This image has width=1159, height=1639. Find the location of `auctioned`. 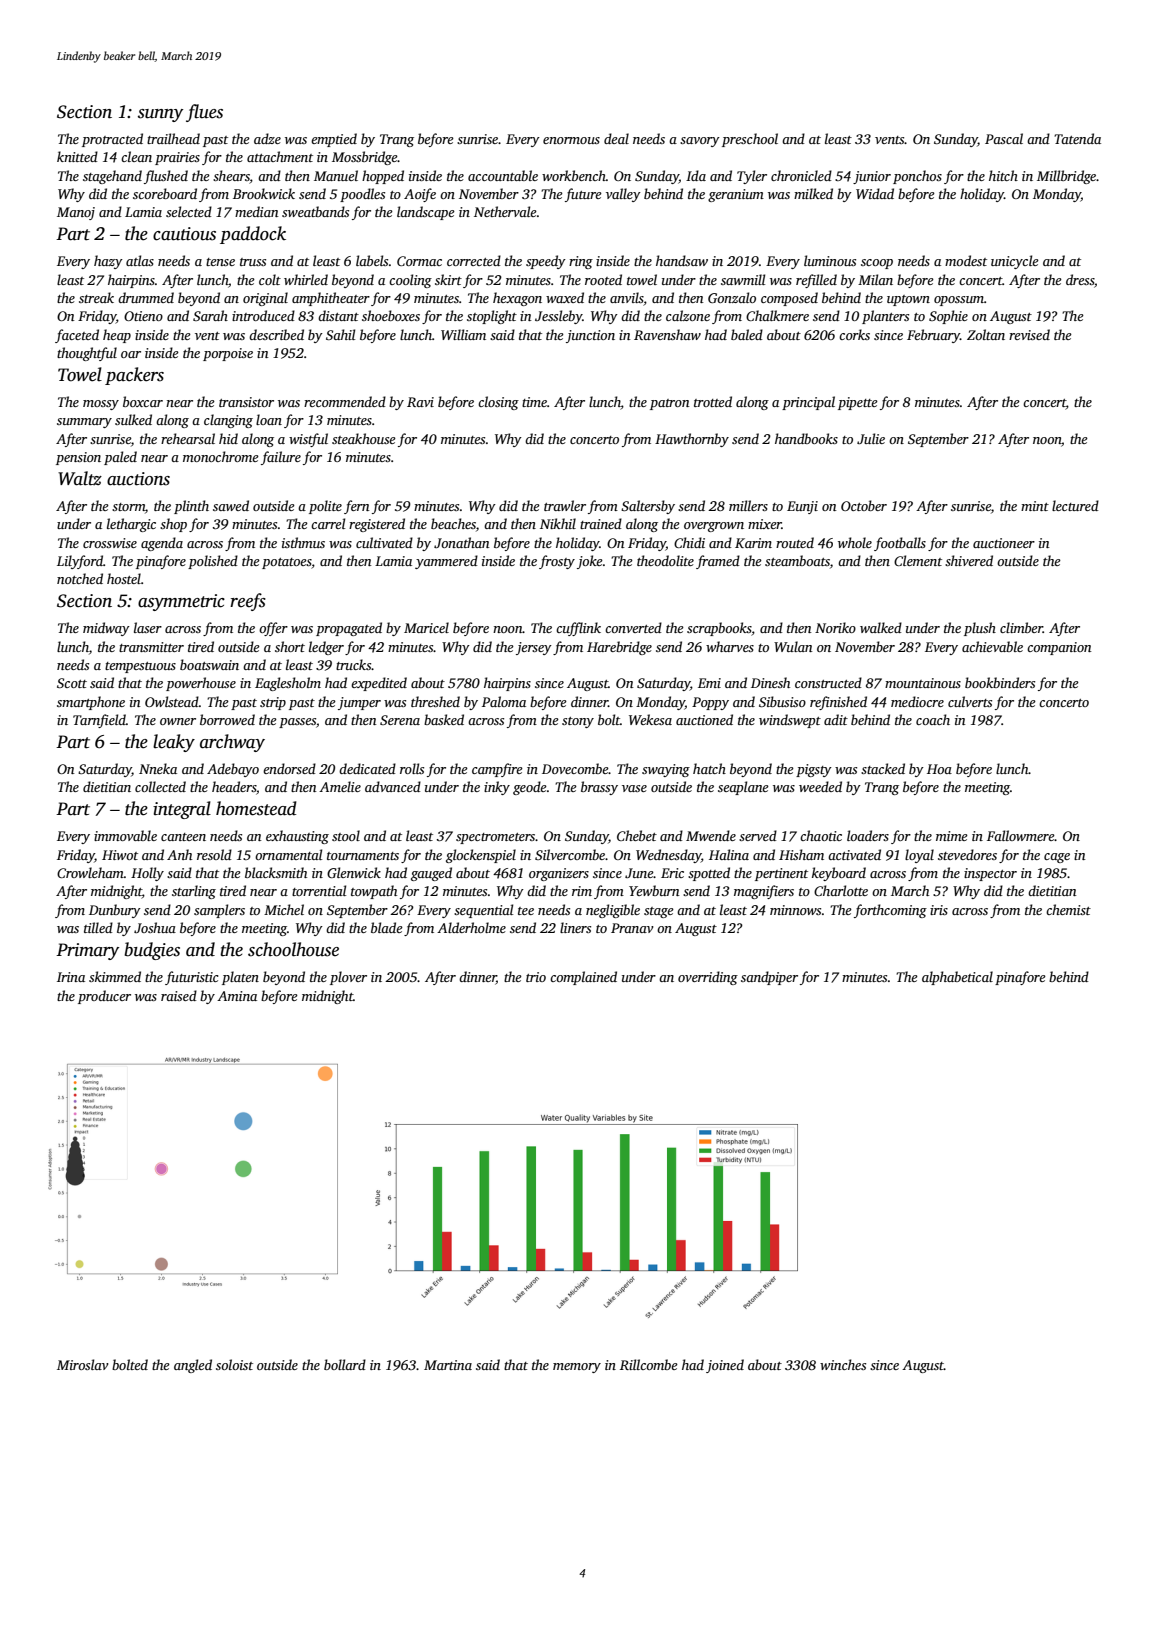

auctioned is located at coordinates (704, 719).
